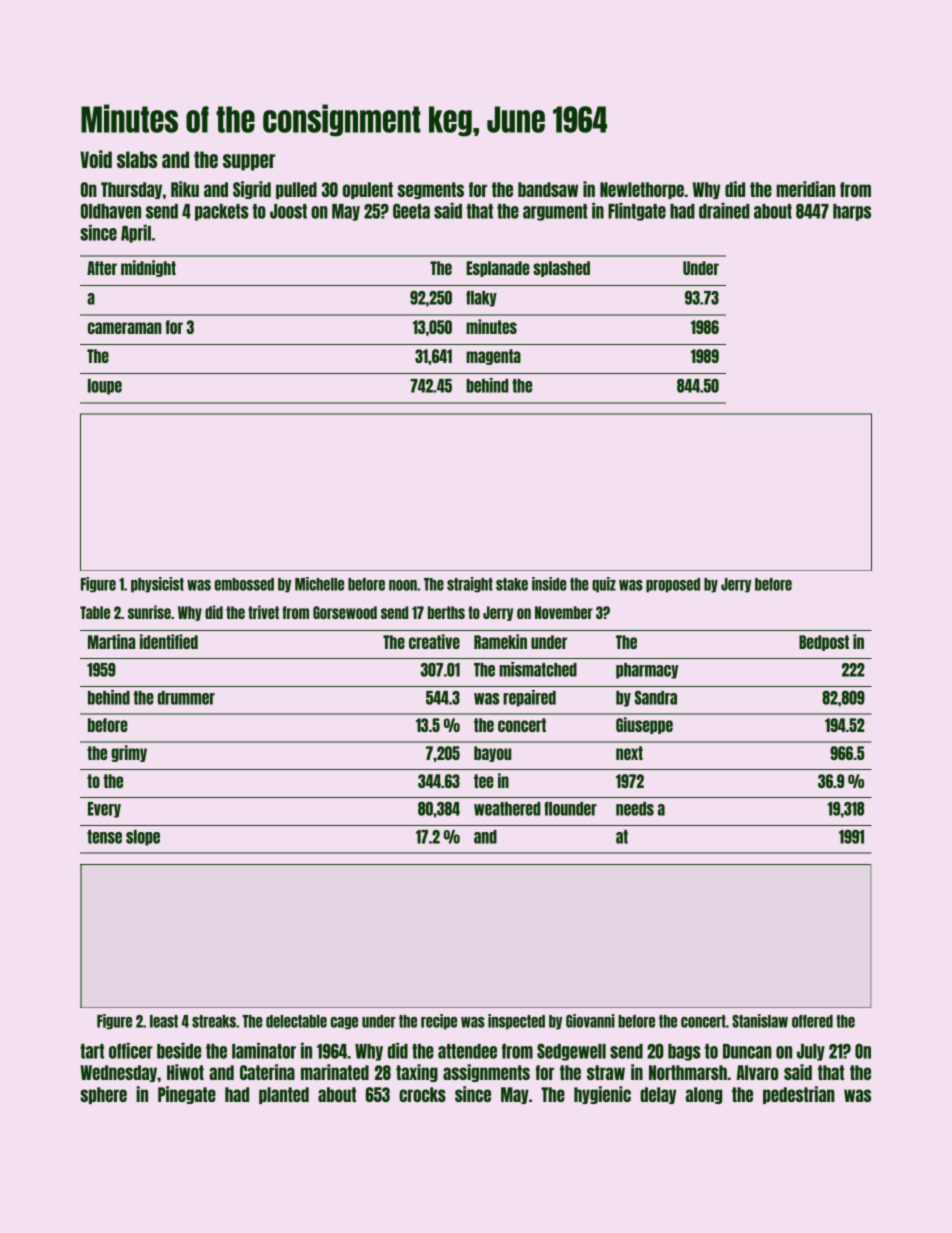 The width and height of the screenshot is (952, 1233). I want to click on weathered, so click(507, 809).
